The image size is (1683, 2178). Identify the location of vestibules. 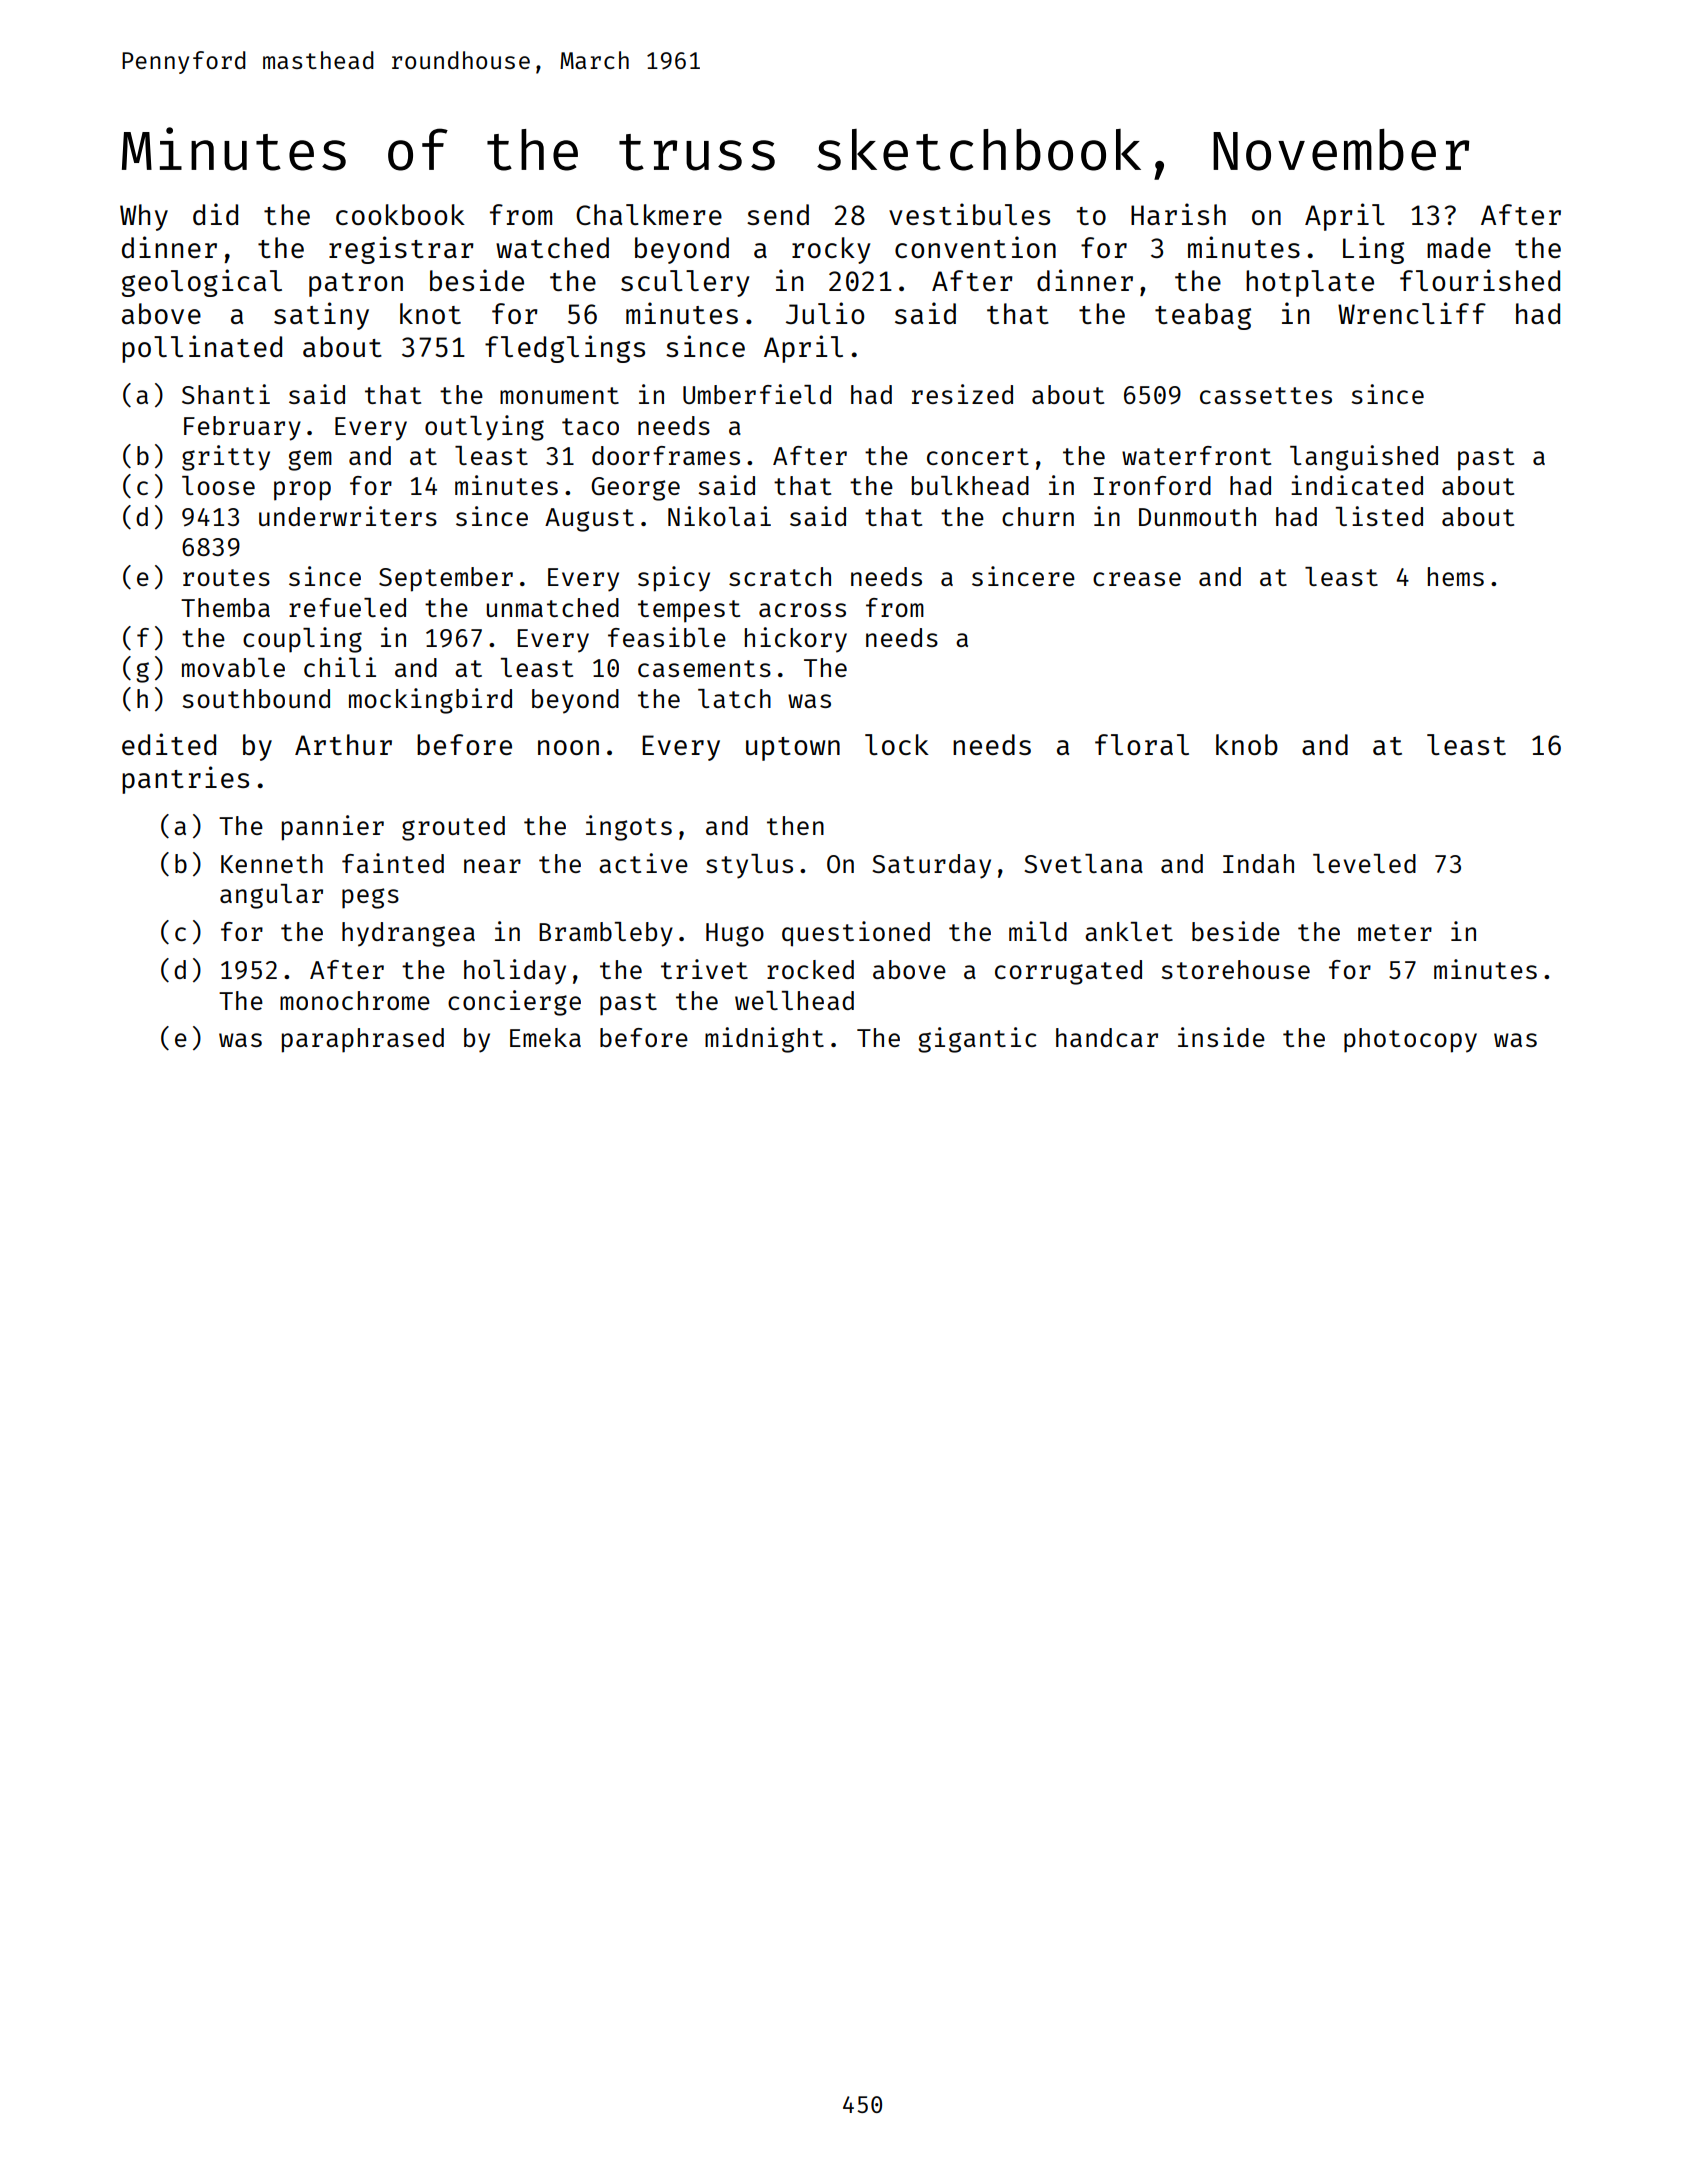
(969, 214).
